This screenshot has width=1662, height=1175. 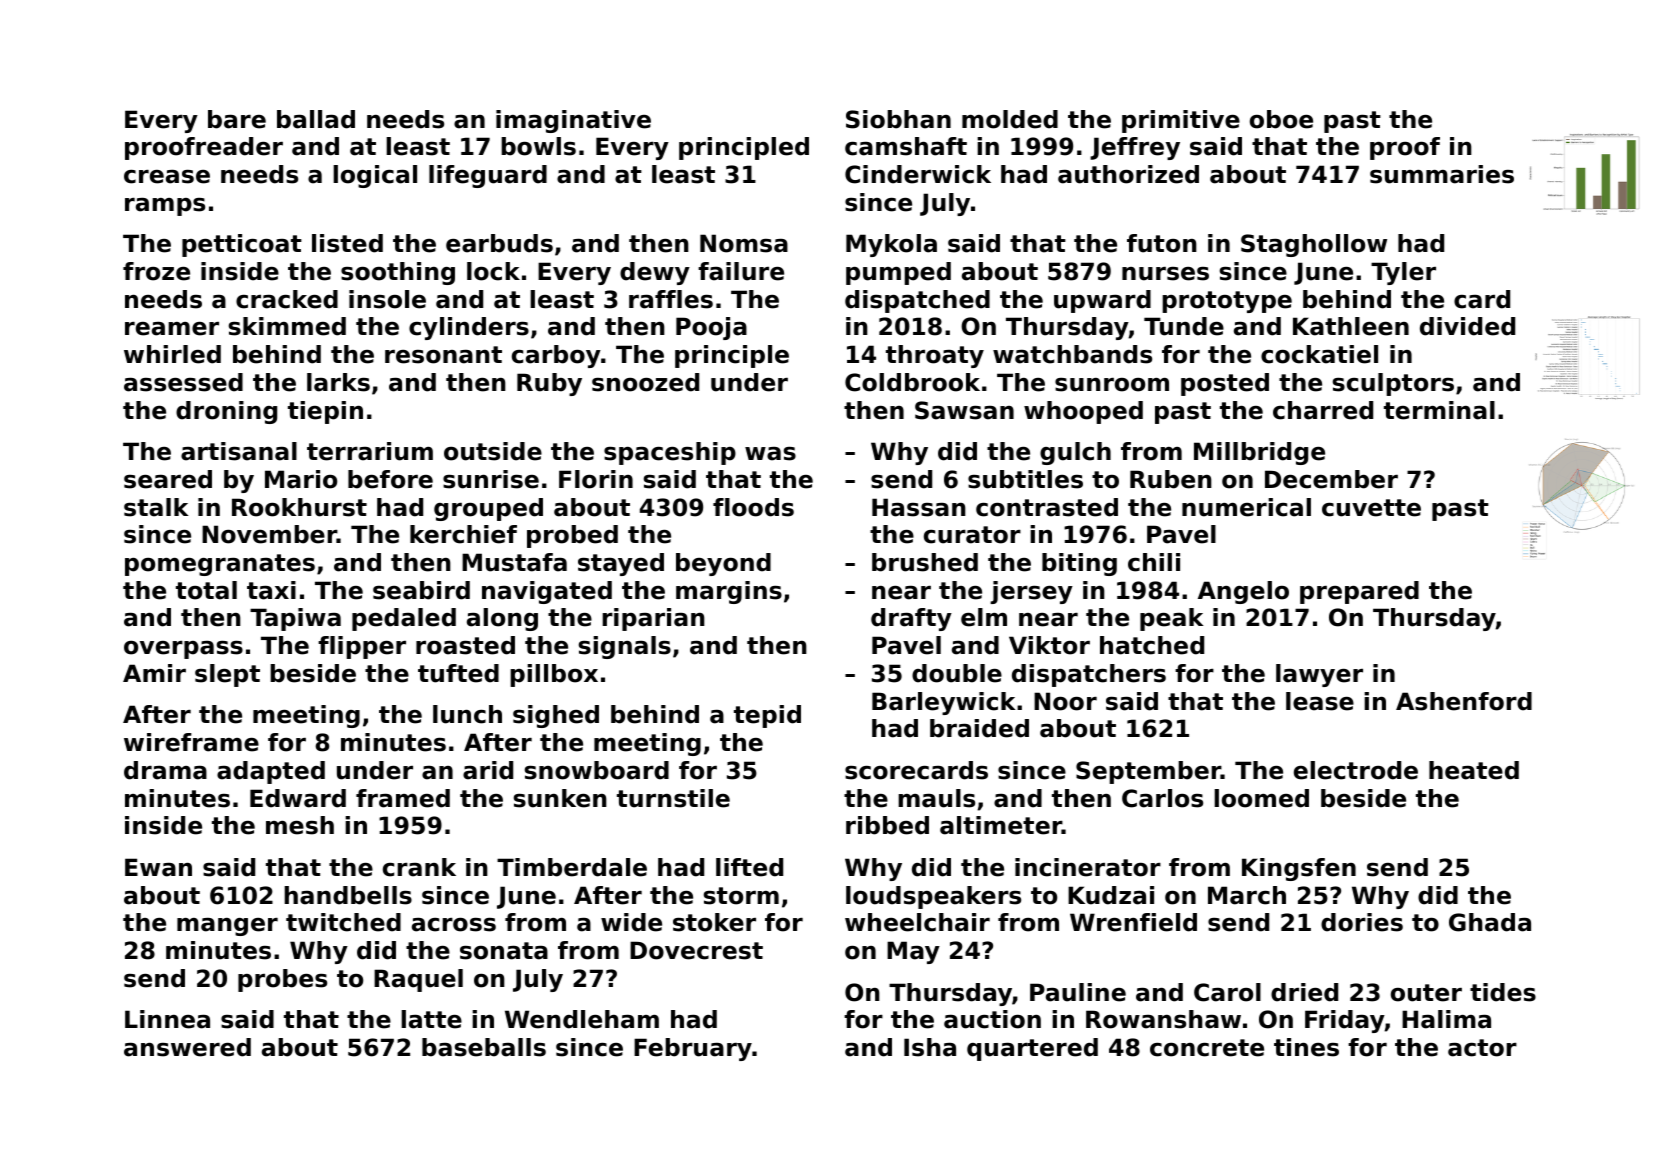 I want to click on actor, so click(x=1482, y=1048).
